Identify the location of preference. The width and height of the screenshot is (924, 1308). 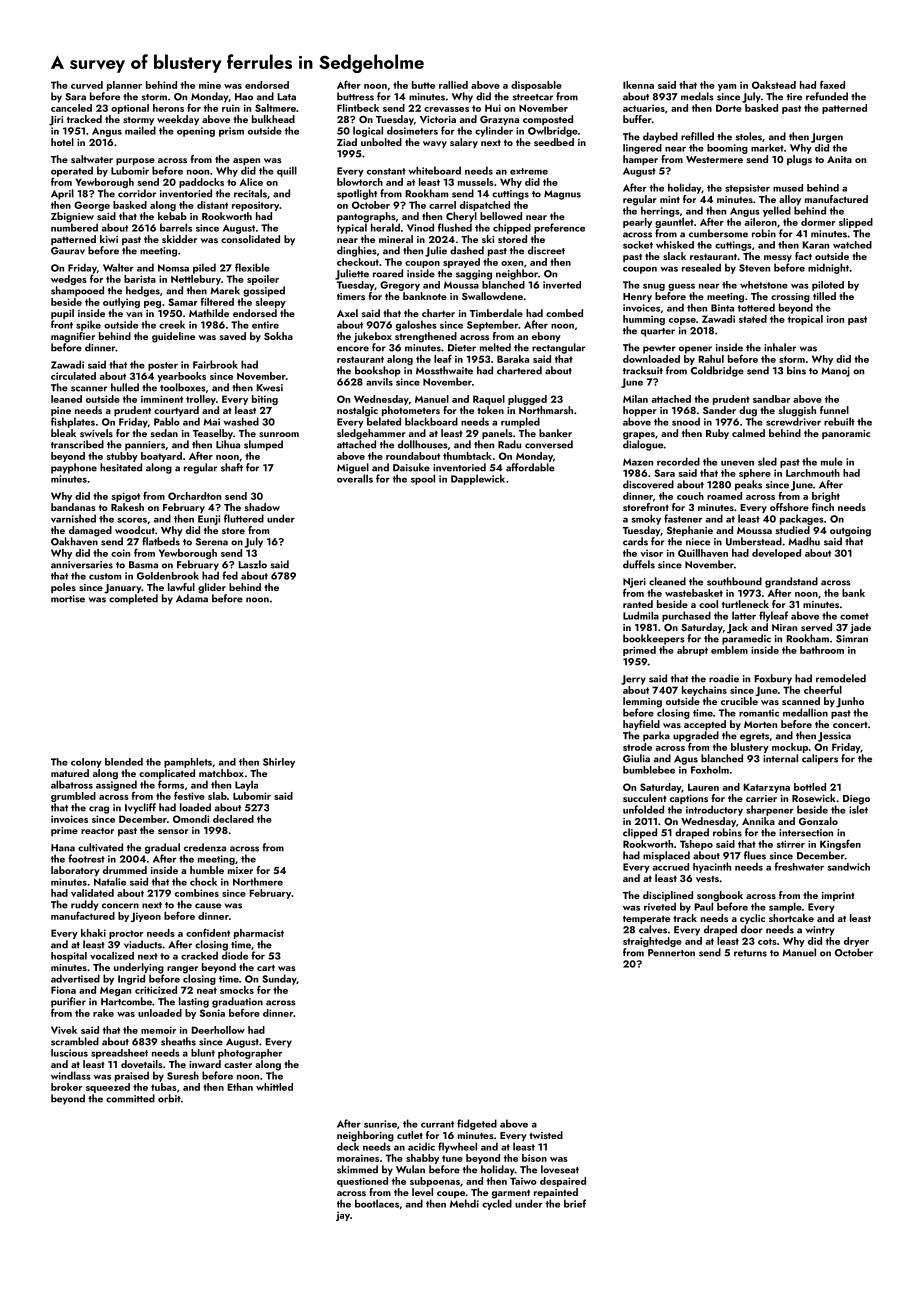
(559, 228).
